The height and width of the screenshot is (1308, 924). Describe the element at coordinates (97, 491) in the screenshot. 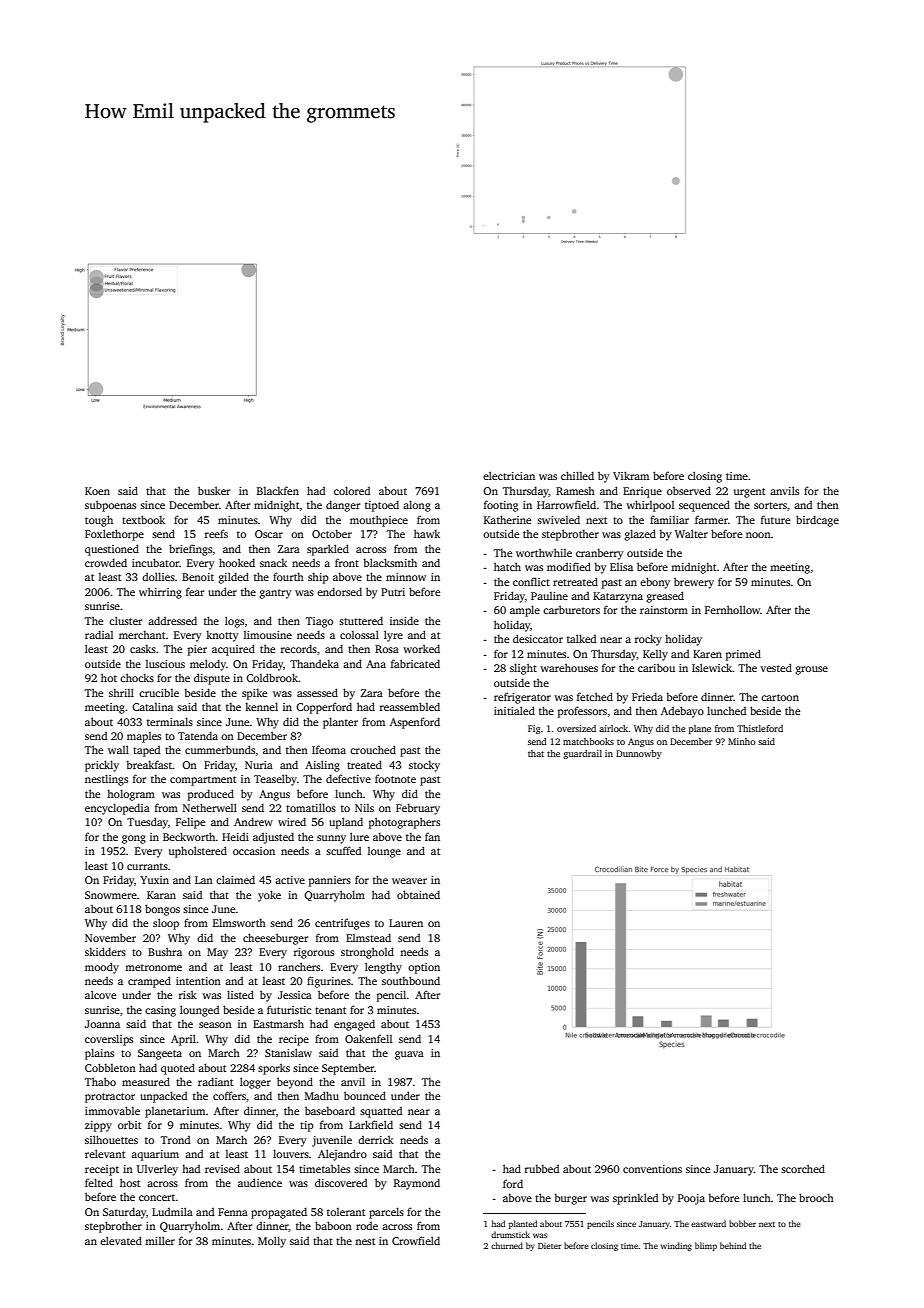

I see `Koen` at that location.
